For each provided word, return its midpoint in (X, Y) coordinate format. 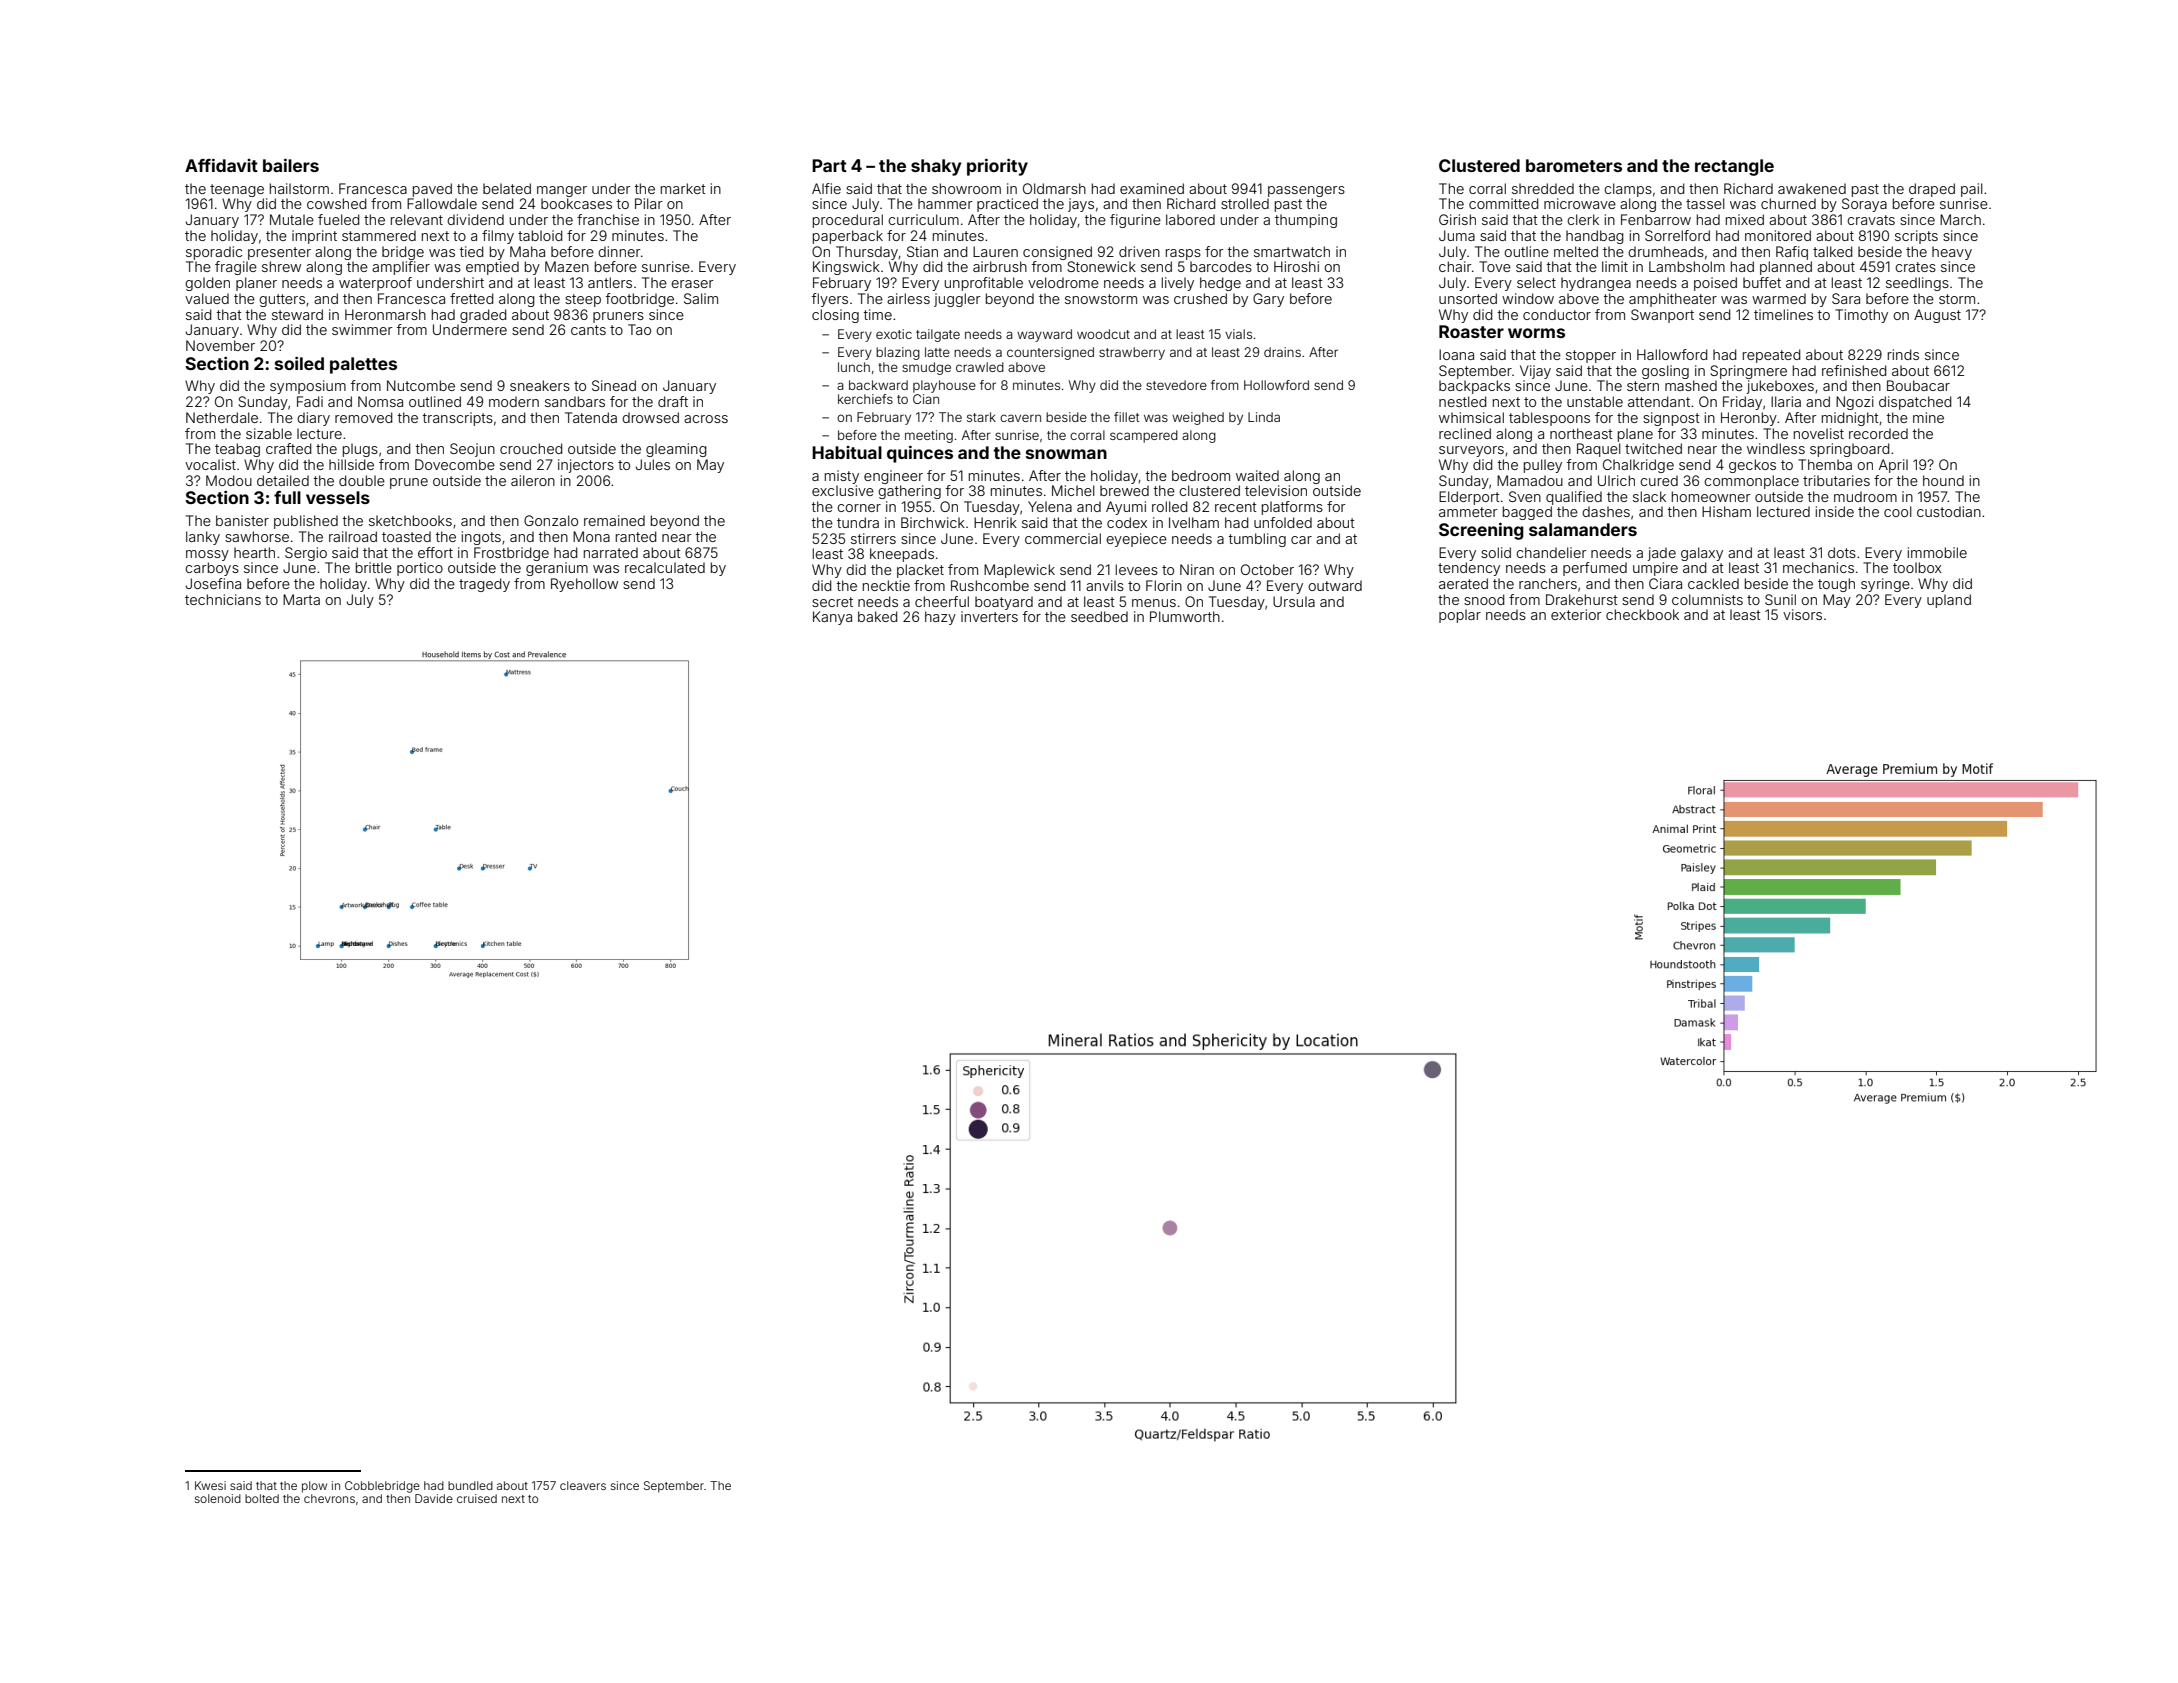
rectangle (1734, 167)
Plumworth (1185, 616)
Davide (434, 1498)
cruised (477, 1498)
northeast (1581, 433)
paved (432, 190)
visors (1802, 614)
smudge (926, 368)
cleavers (583, 1485)
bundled (470, 1485)
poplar (1460, 616)
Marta (301, 599)
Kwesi (210, 1485)
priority (997, 167)
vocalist (210, 464)
